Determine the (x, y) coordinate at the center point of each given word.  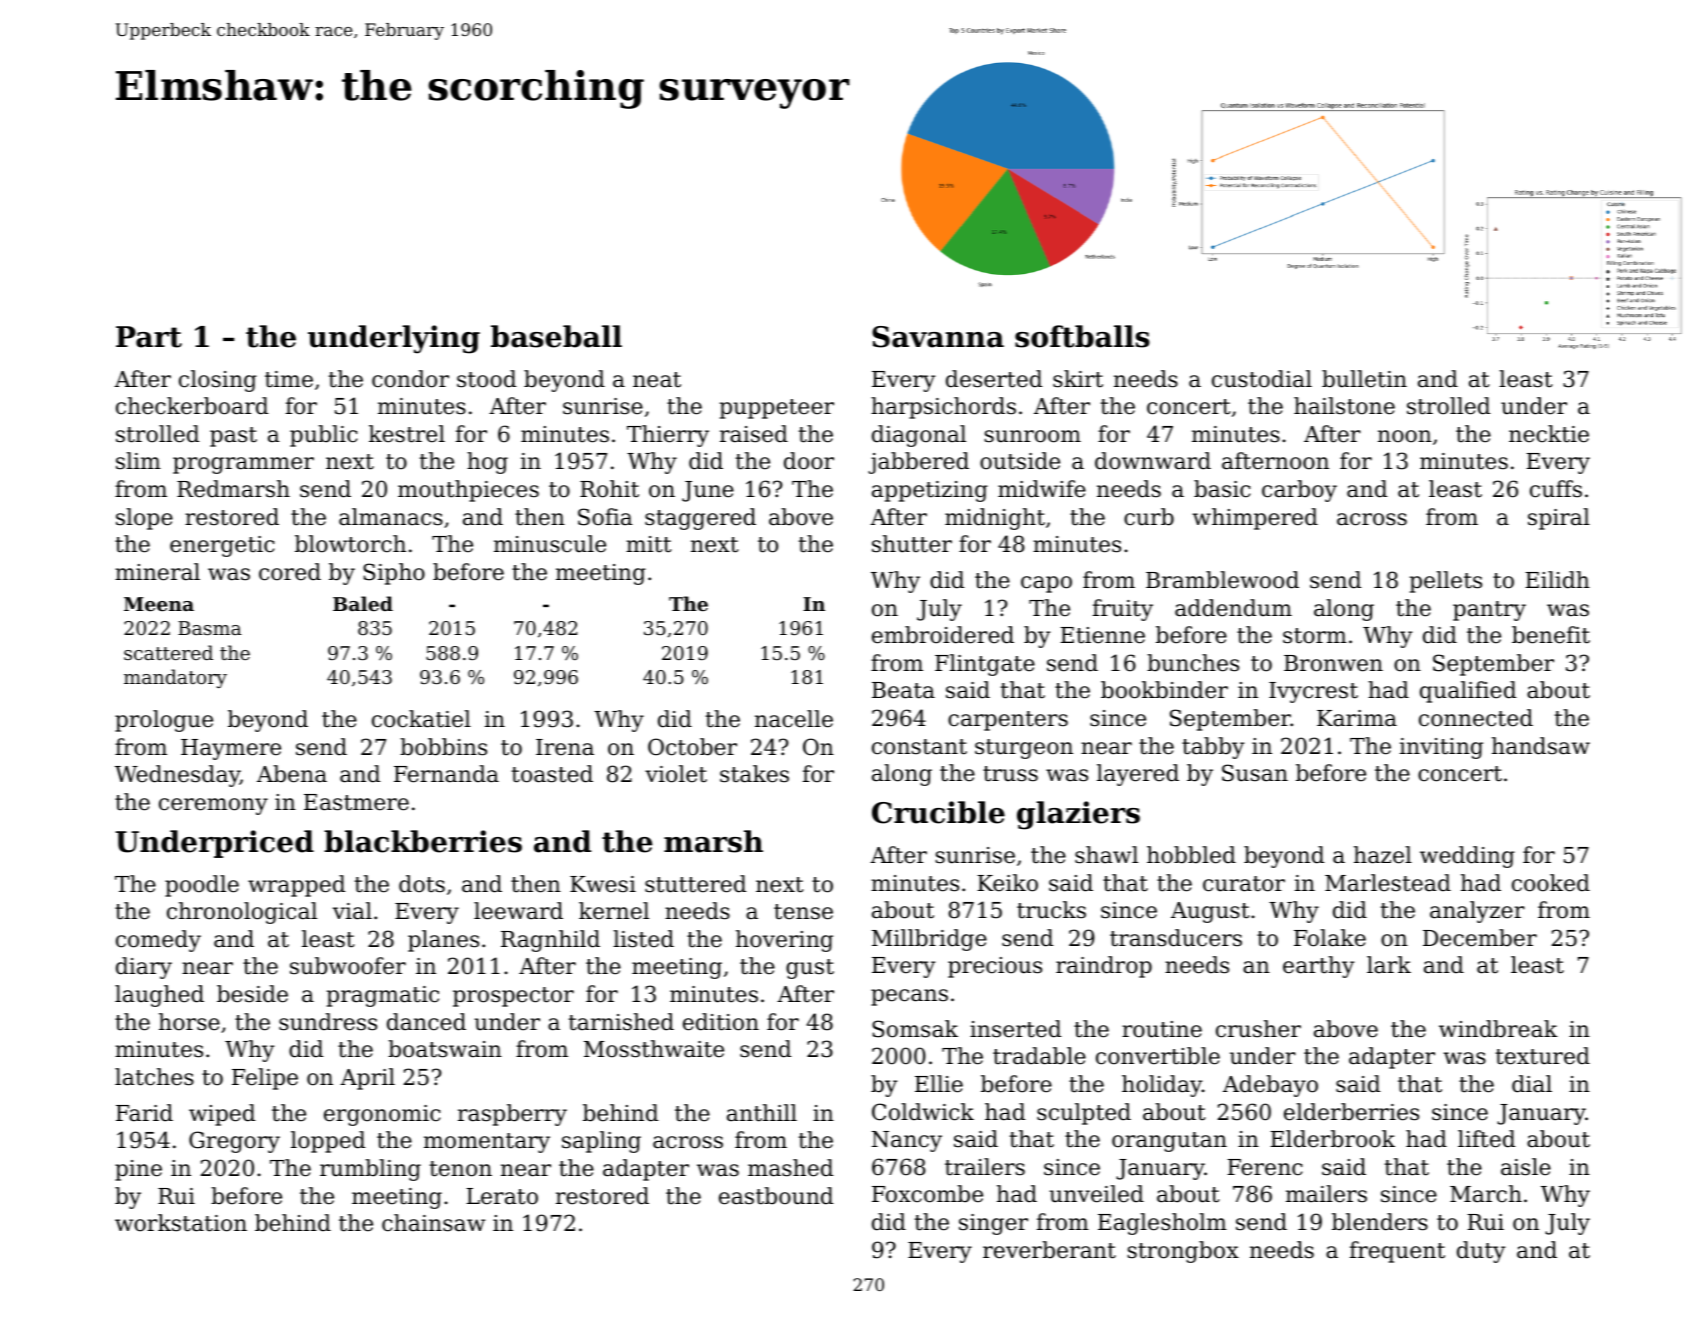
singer (993, 1224)
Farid (144, 1113)
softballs (1082, 336)
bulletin (1364, 379)
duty (1481, 1252)
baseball (556, 336)
